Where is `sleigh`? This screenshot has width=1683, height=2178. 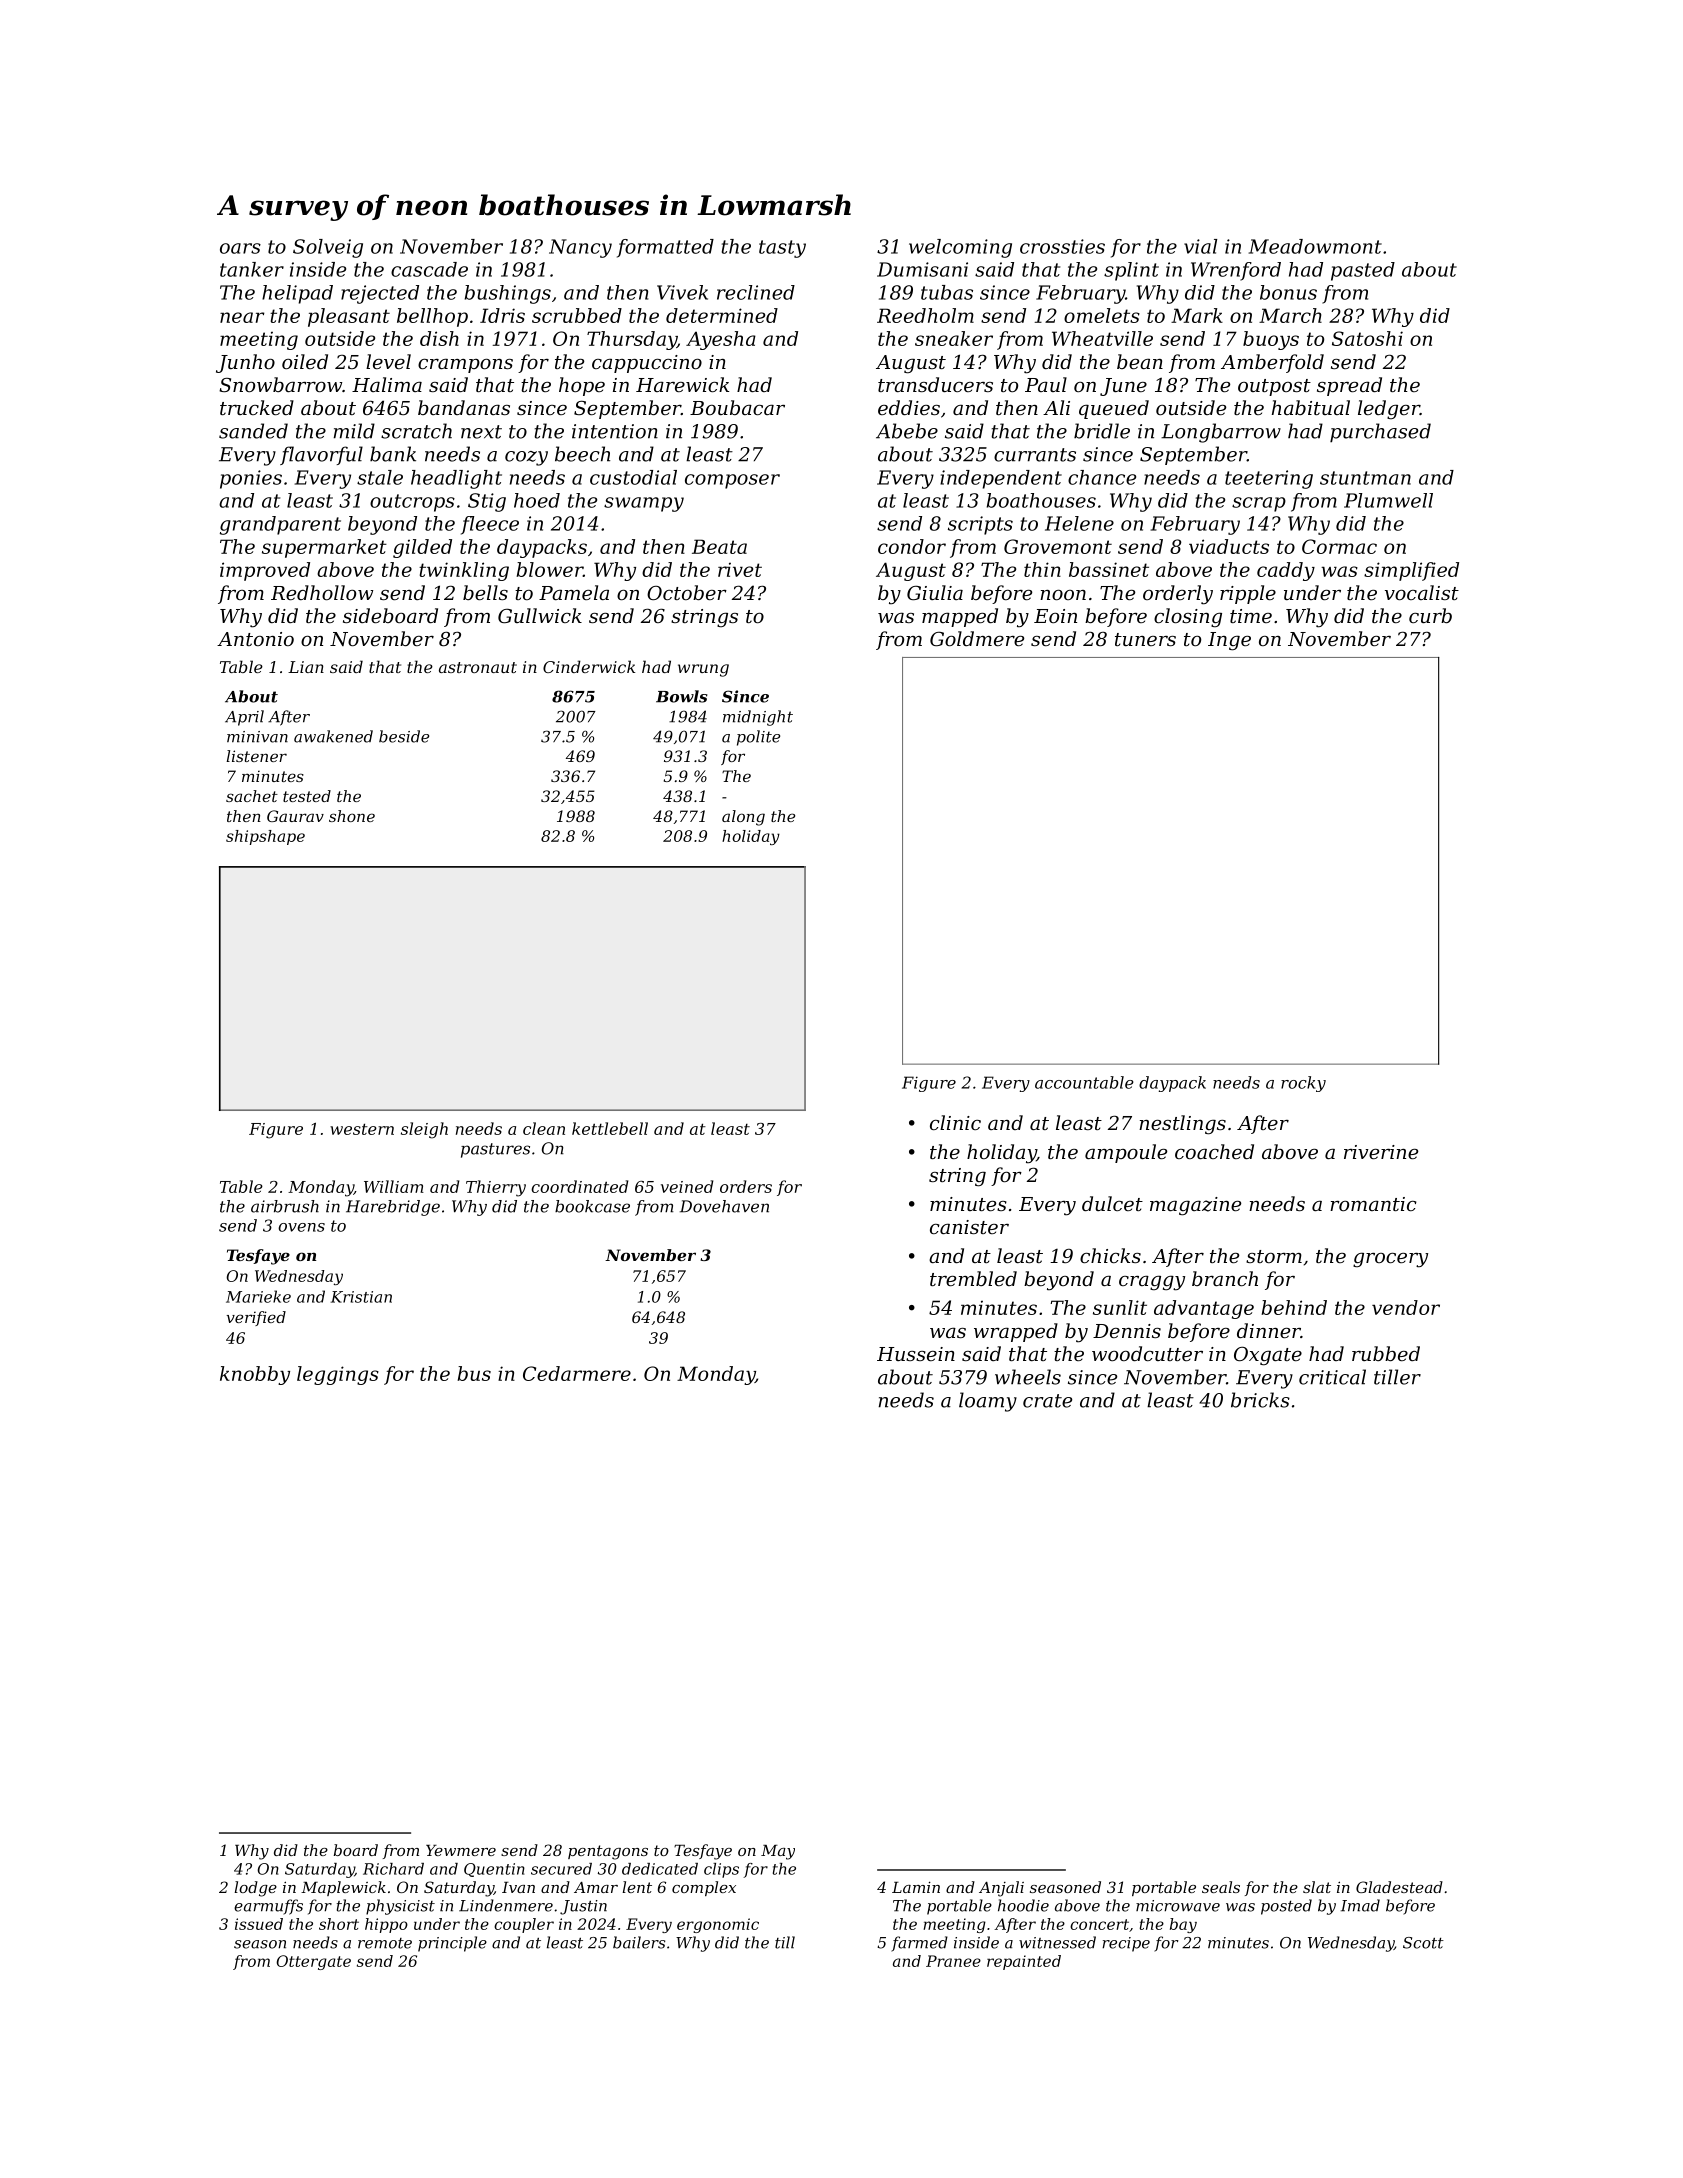
sleigh is located at coordinates (424, 1130).
